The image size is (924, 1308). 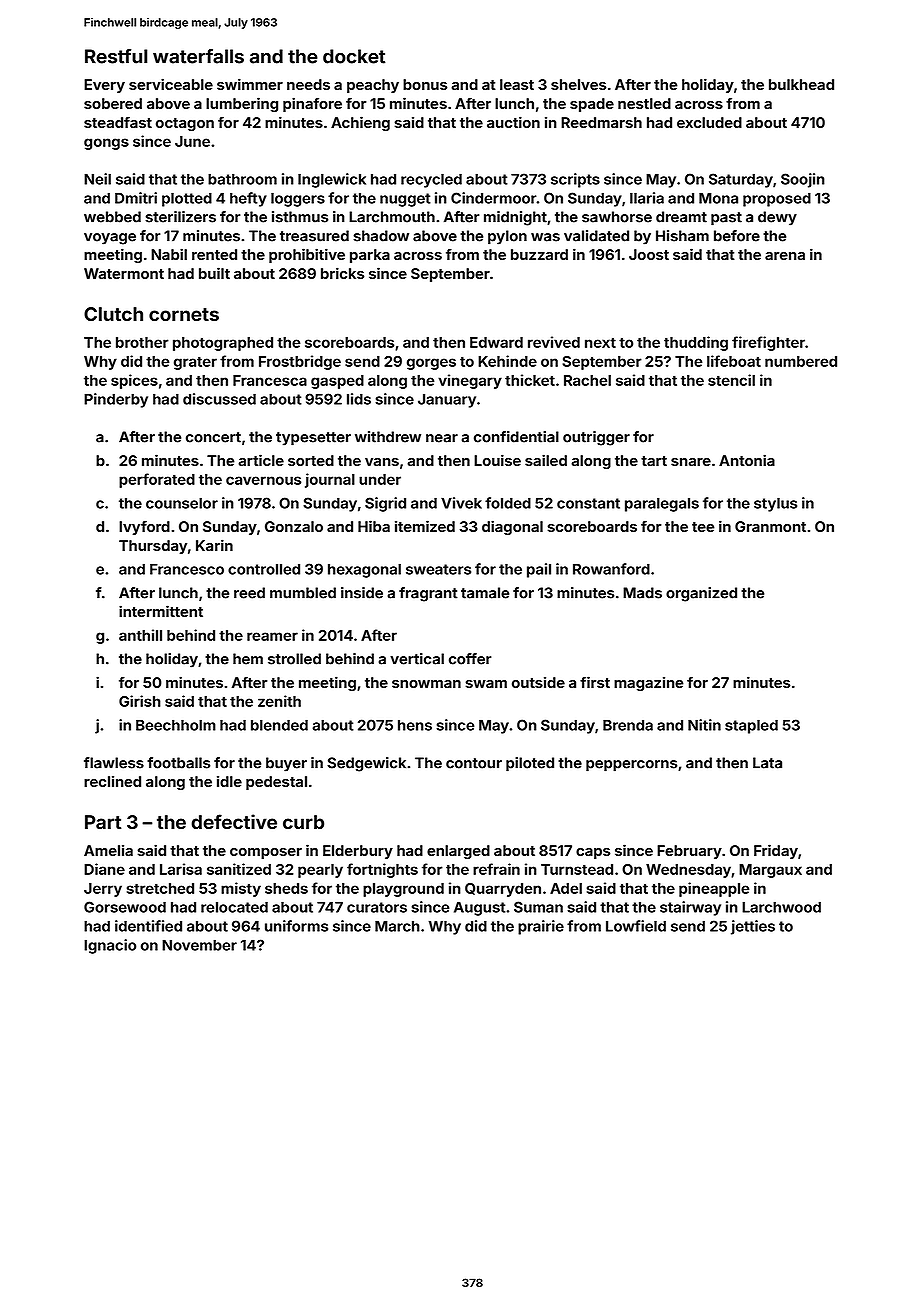 What do you see at coordinates (431, 364) in the document?
I see `gorges` at bounding box center [431, 364].
